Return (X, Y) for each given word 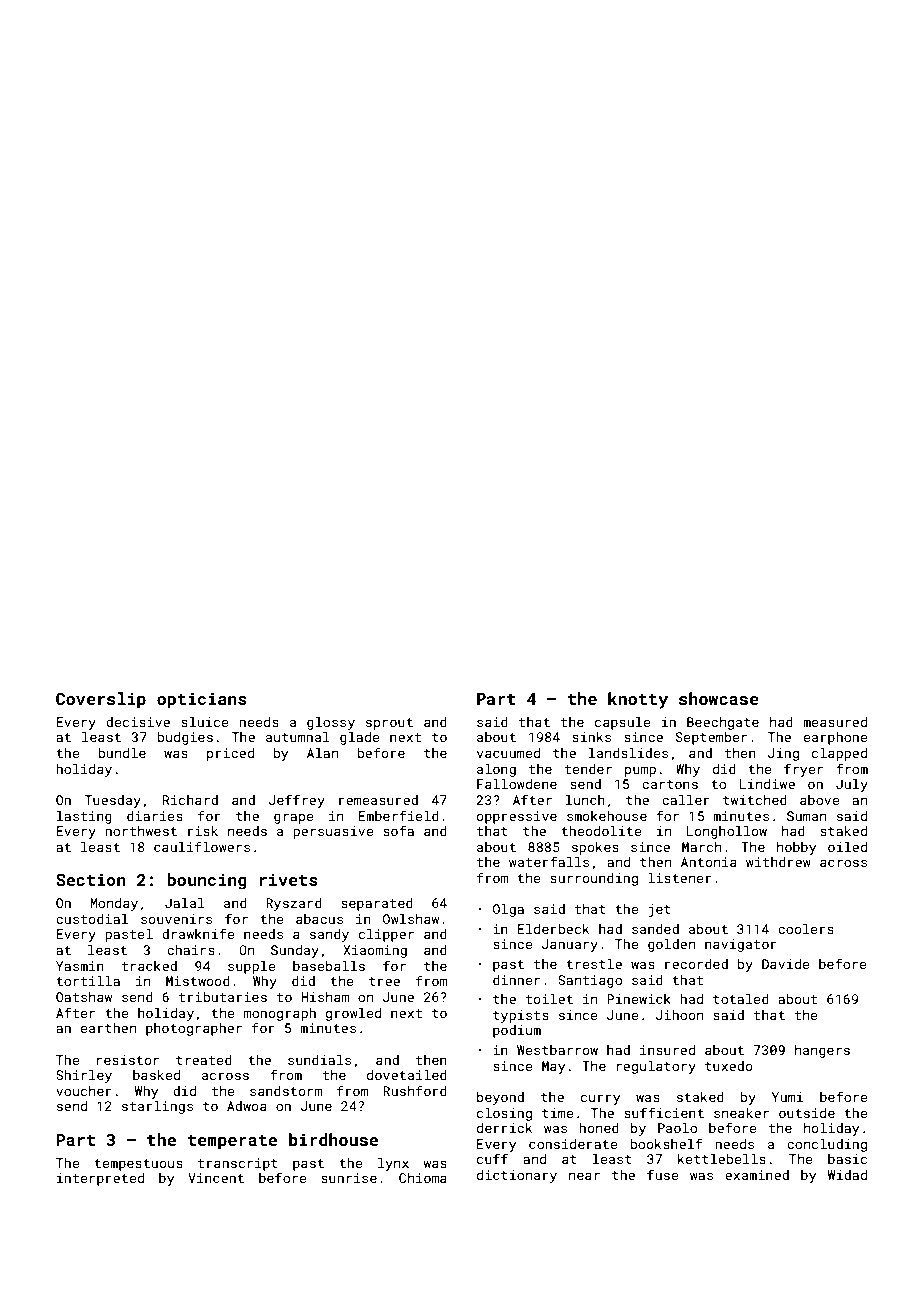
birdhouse (333, 1139)
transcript (238, 1164)
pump (640, 771)
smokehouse (607, 816)
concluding (827, 1145)
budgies (185, 738)
